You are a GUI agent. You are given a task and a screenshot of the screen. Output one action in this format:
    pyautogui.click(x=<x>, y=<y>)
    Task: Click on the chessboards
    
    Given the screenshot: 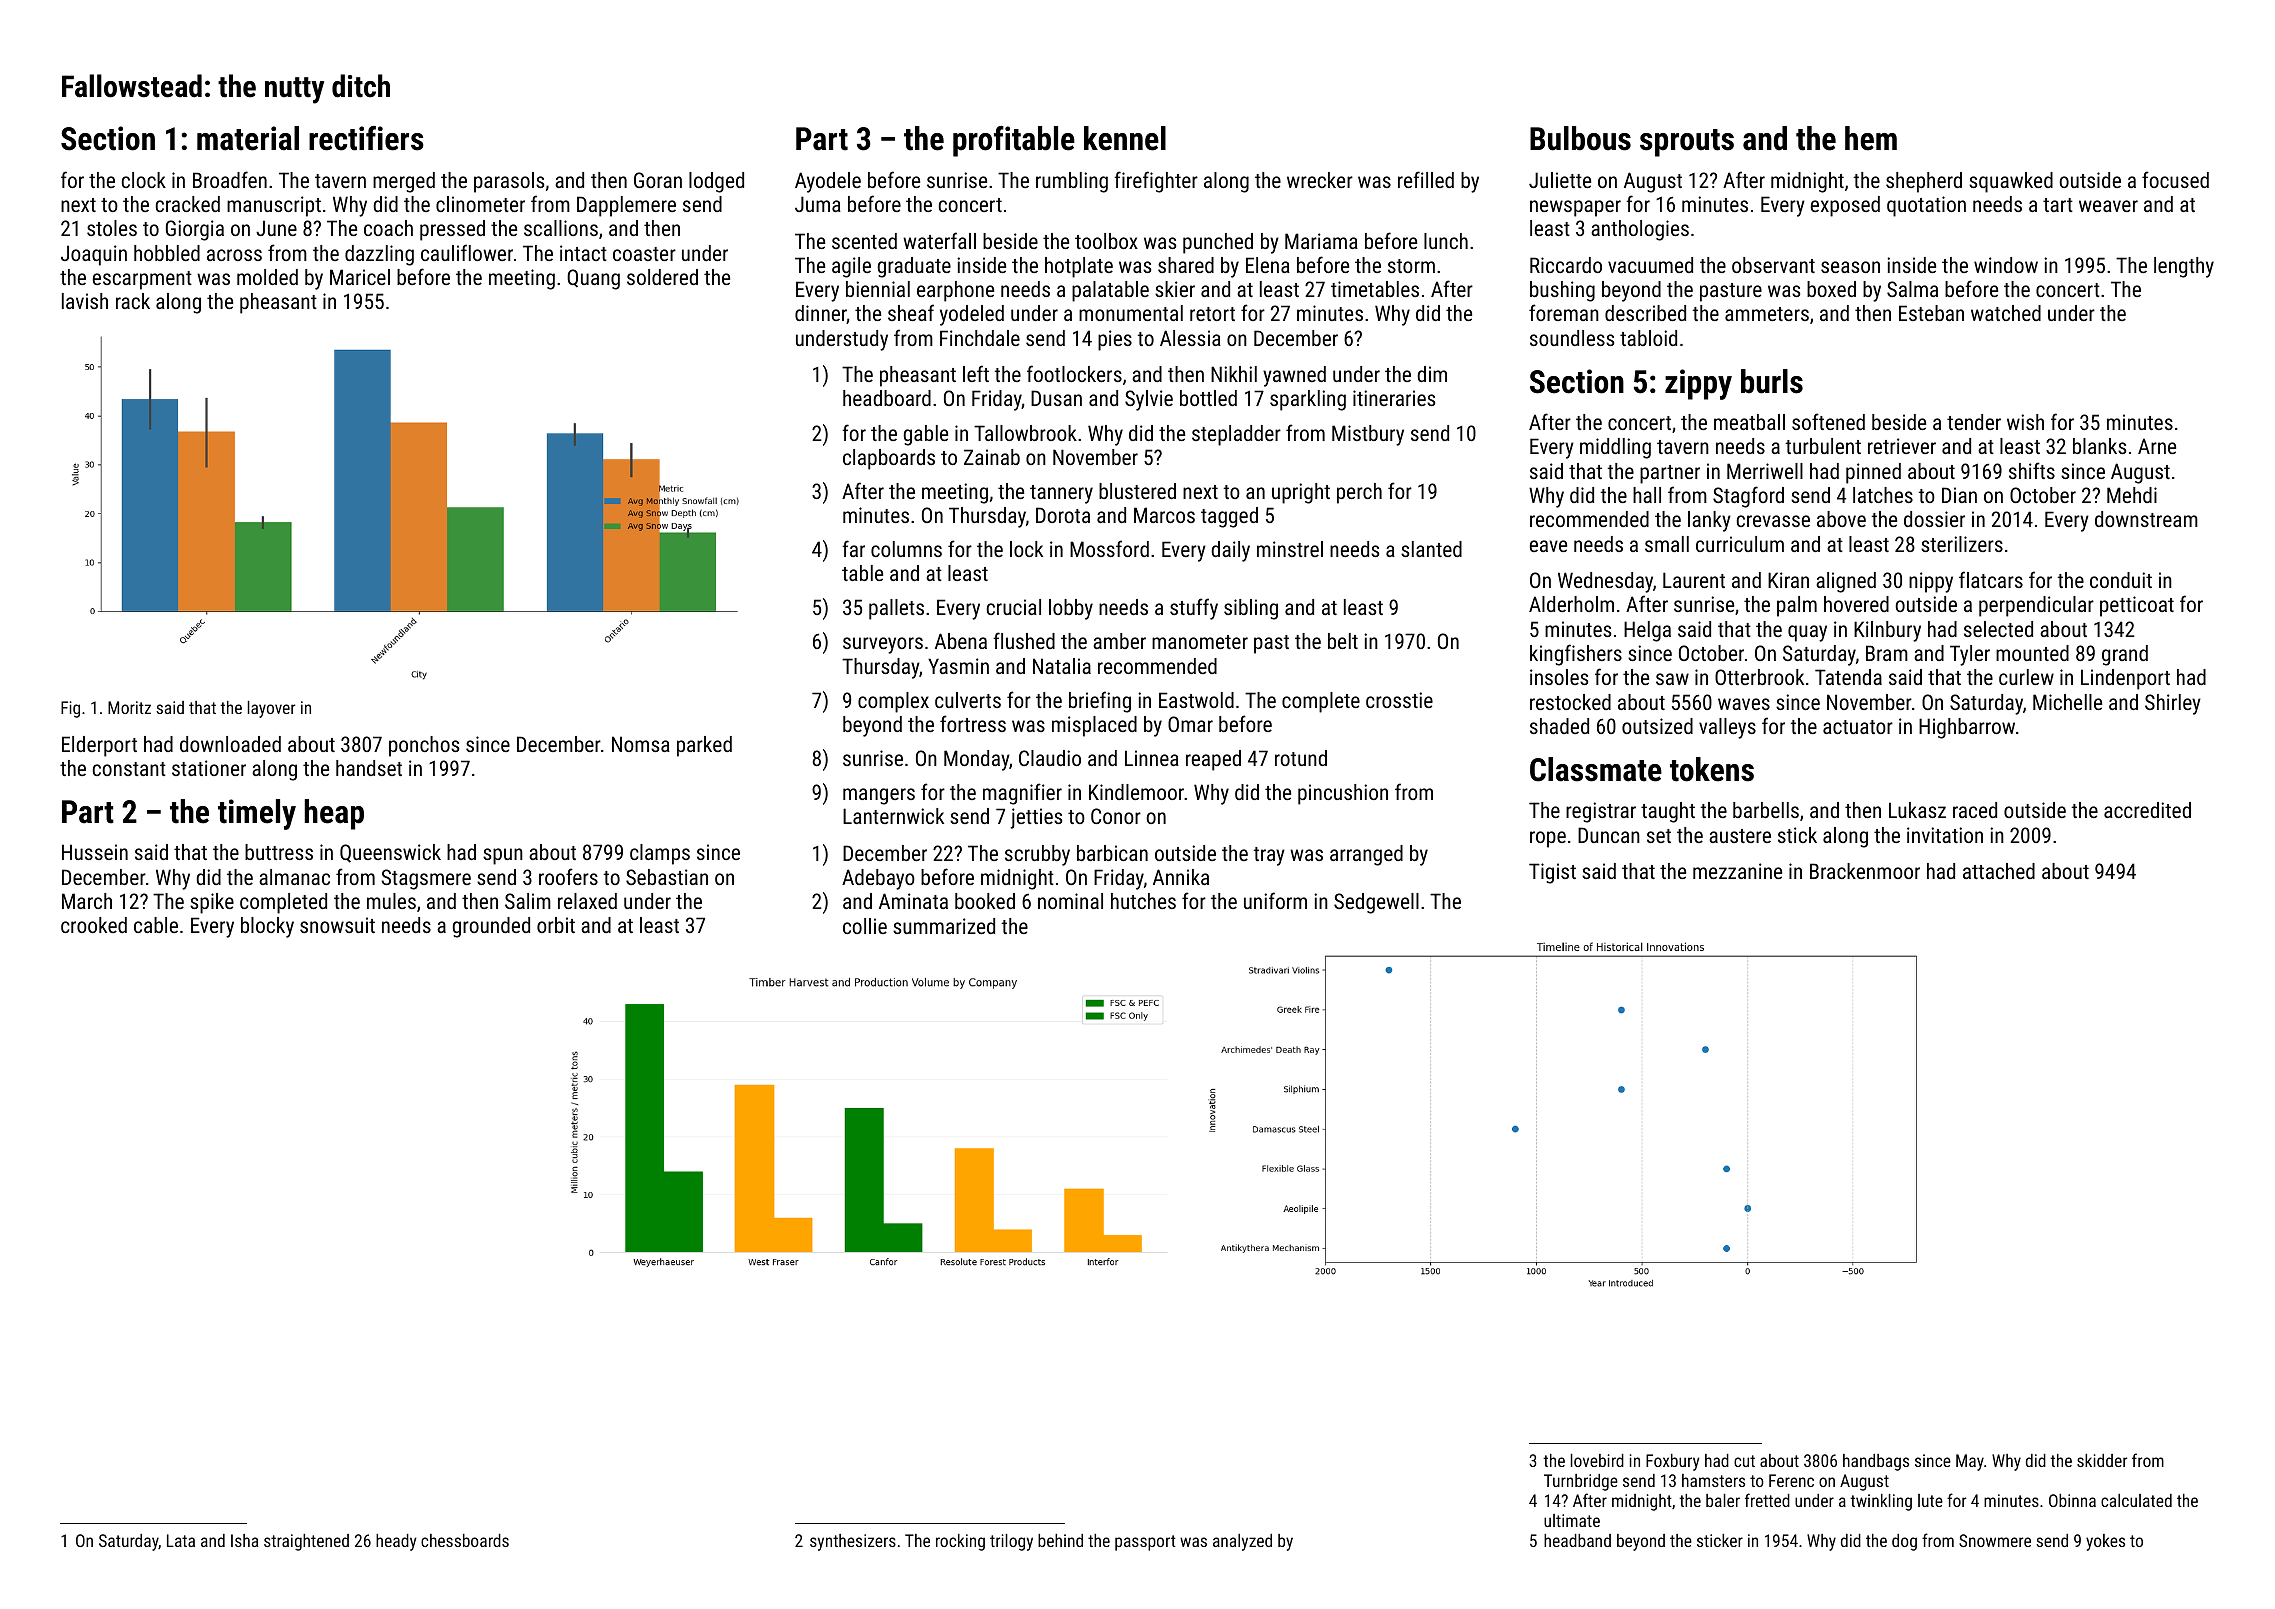 What is the action you would take?
    pyautogui.click(x=465, y=1540)
